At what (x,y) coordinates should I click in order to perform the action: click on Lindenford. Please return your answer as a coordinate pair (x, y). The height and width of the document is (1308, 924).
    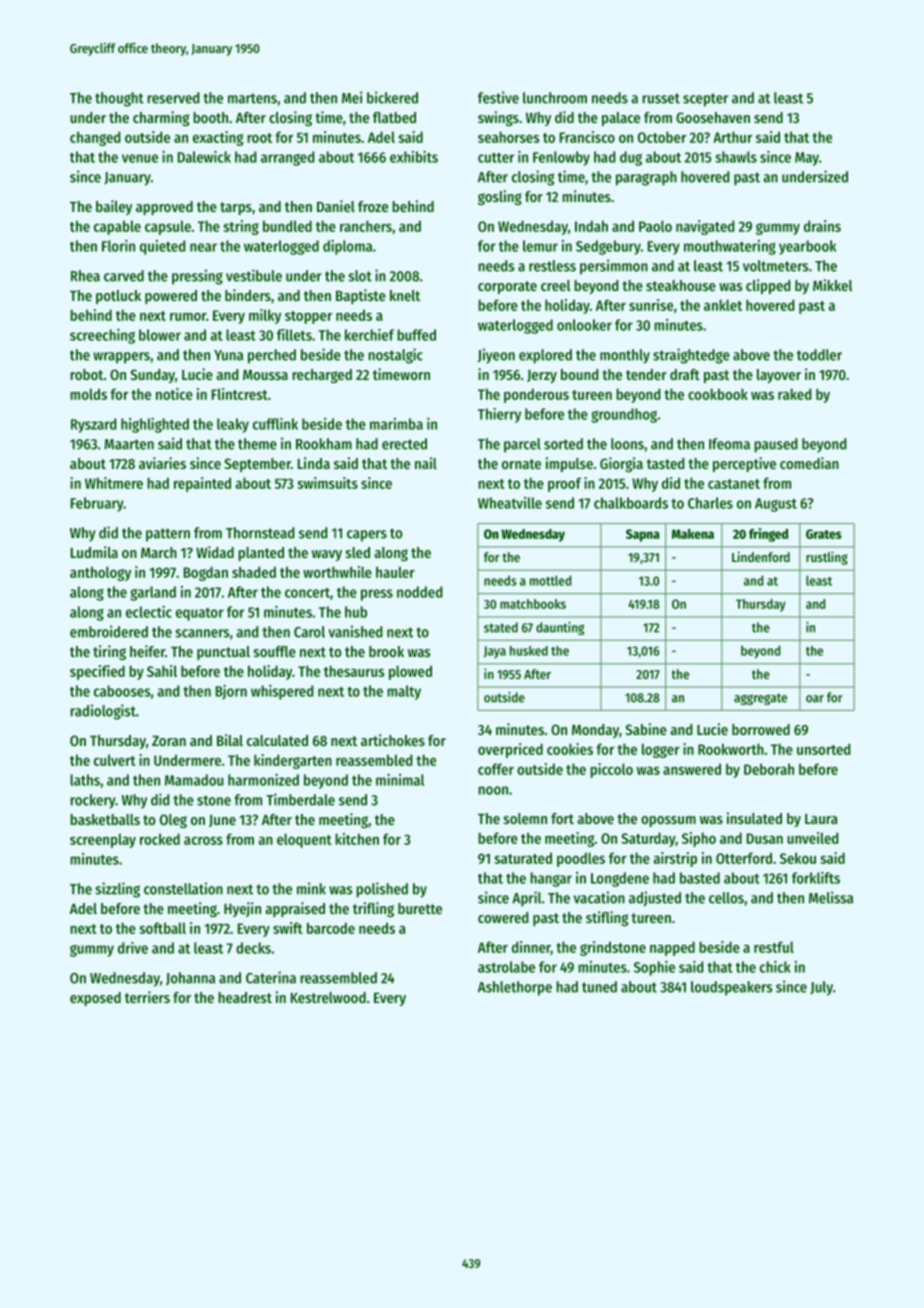
    Looking at the image, I should click on (761, 556).
